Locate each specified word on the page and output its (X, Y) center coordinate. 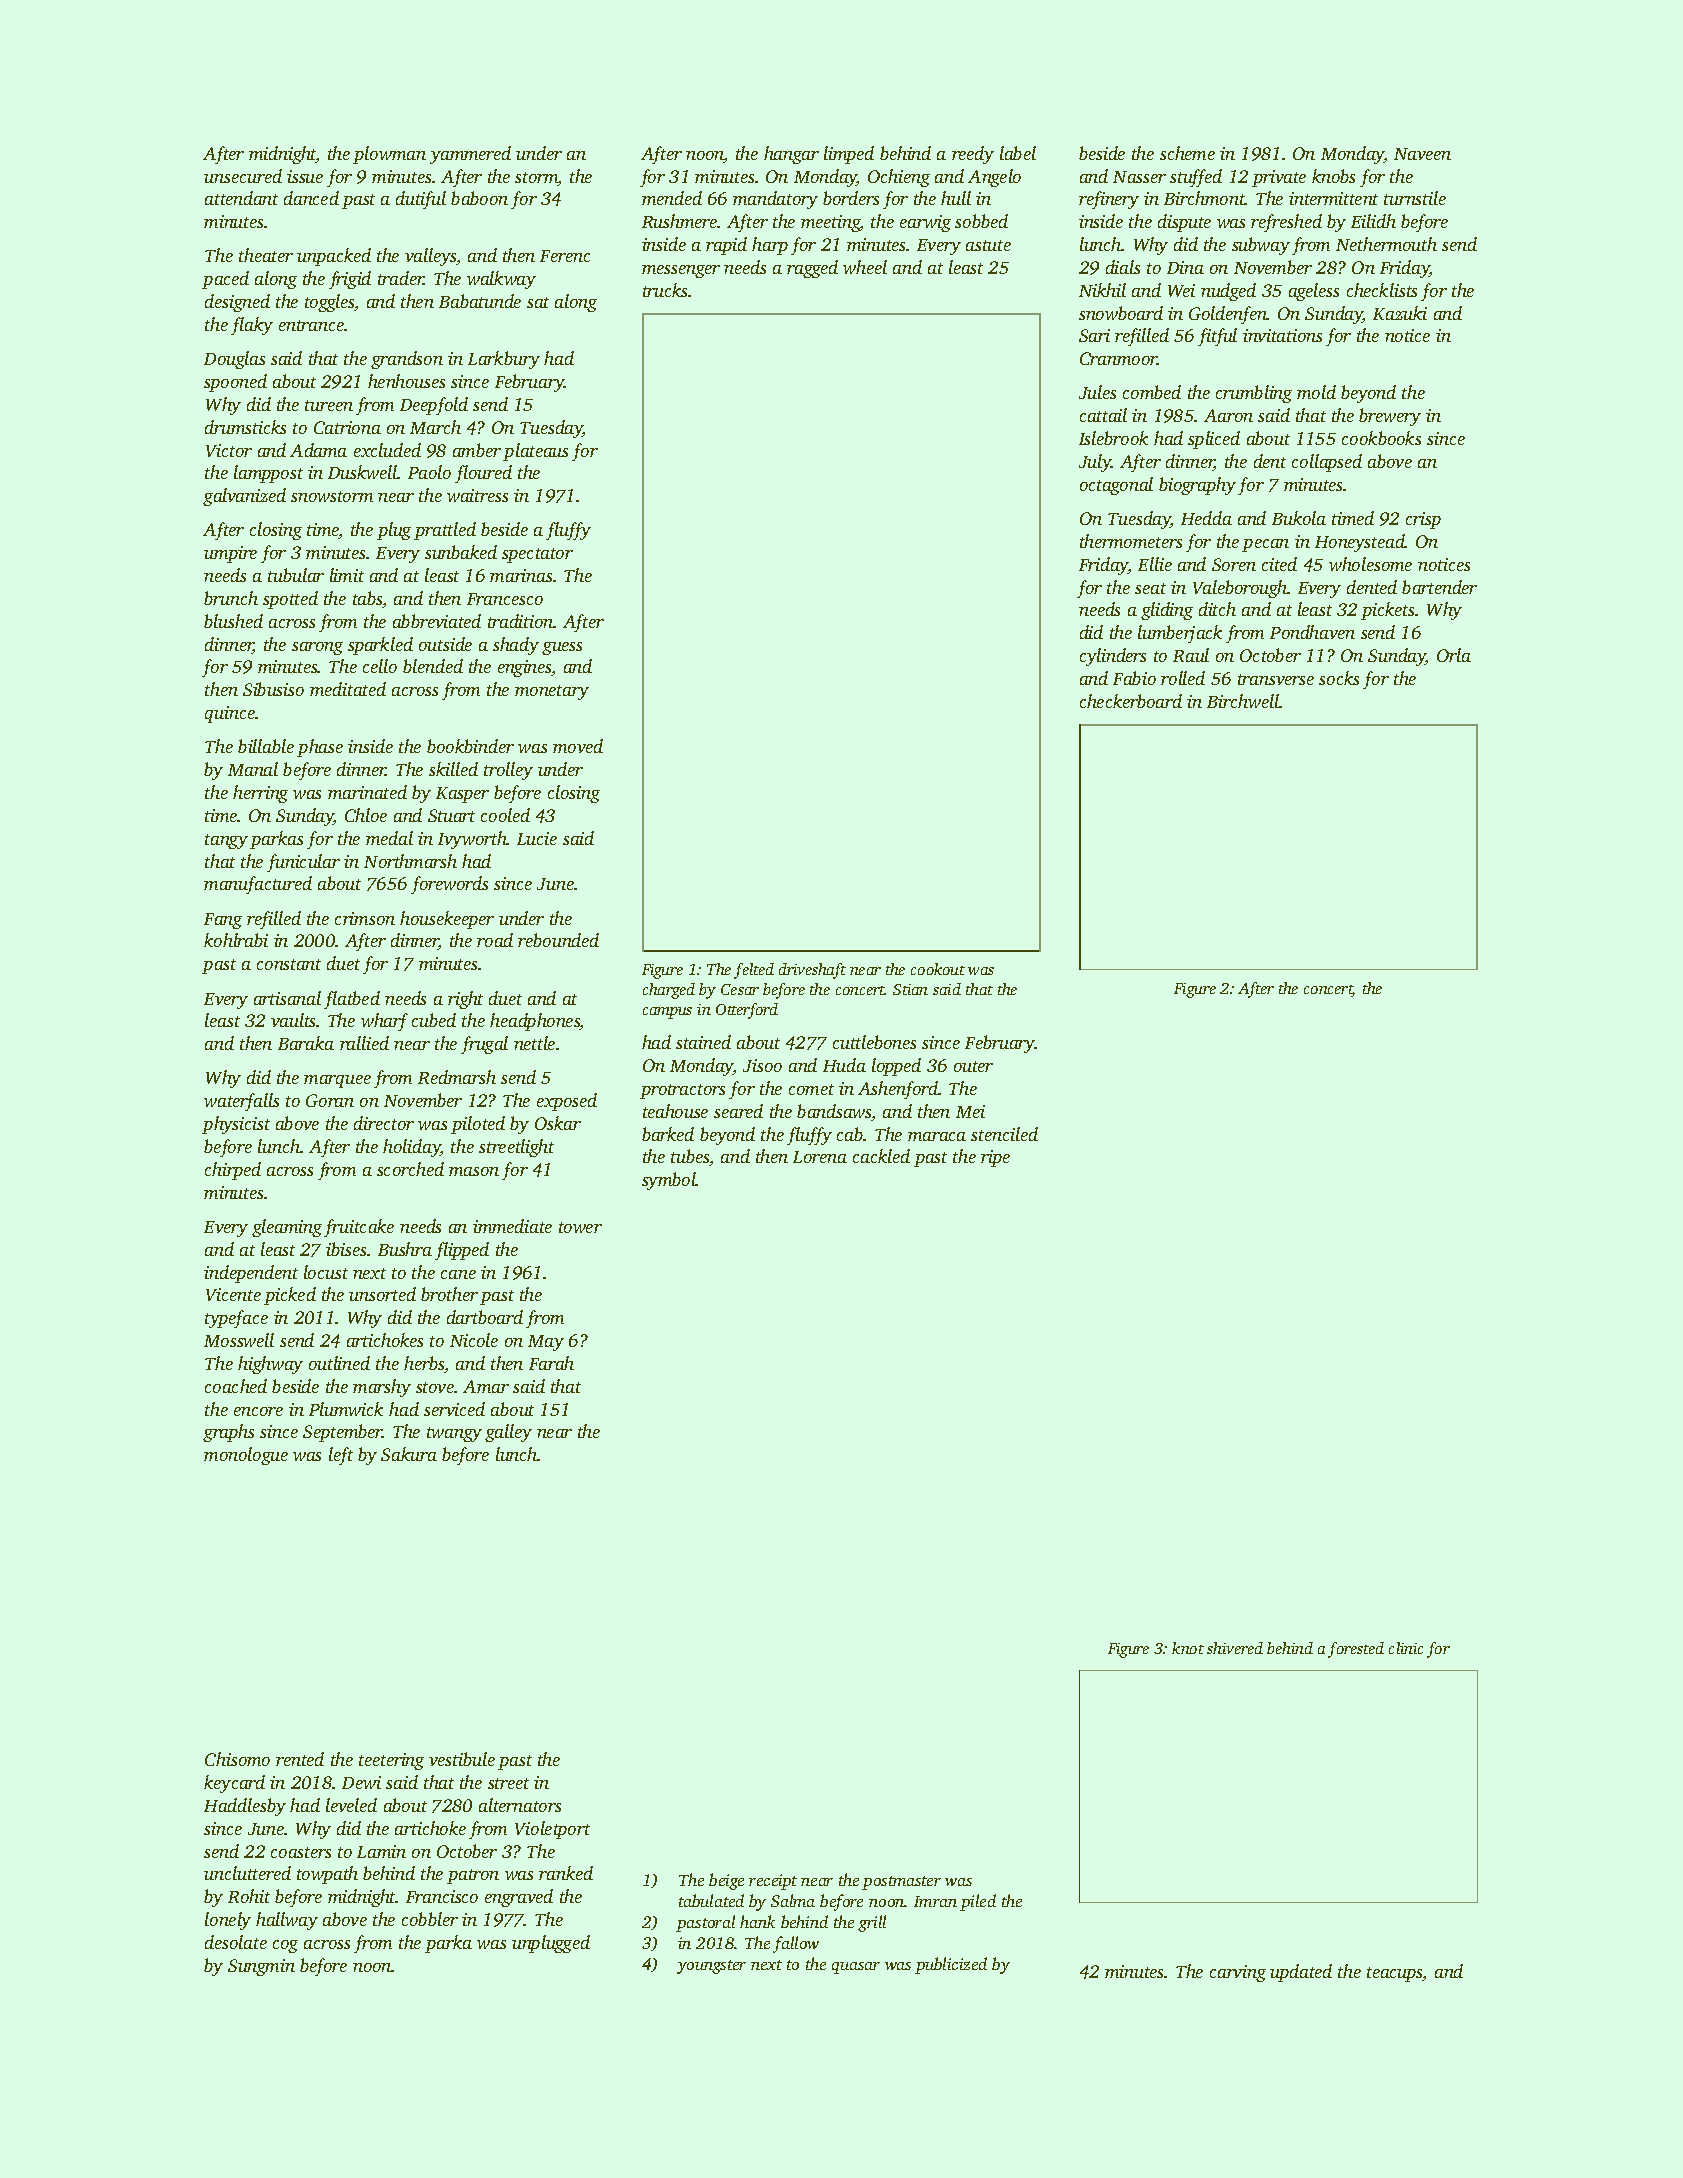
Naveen (1422, 154)
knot (1188, 1648)
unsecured (243, 176)
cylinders (1113, 657)
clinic (1406, 1648)
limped (849, 155)
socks (1339, 678)
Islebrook (1113, 438)
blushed (233, 621)
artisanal (287, 998)
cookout (938, 969)
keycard (234, 1784)
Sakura (409, 1454)
